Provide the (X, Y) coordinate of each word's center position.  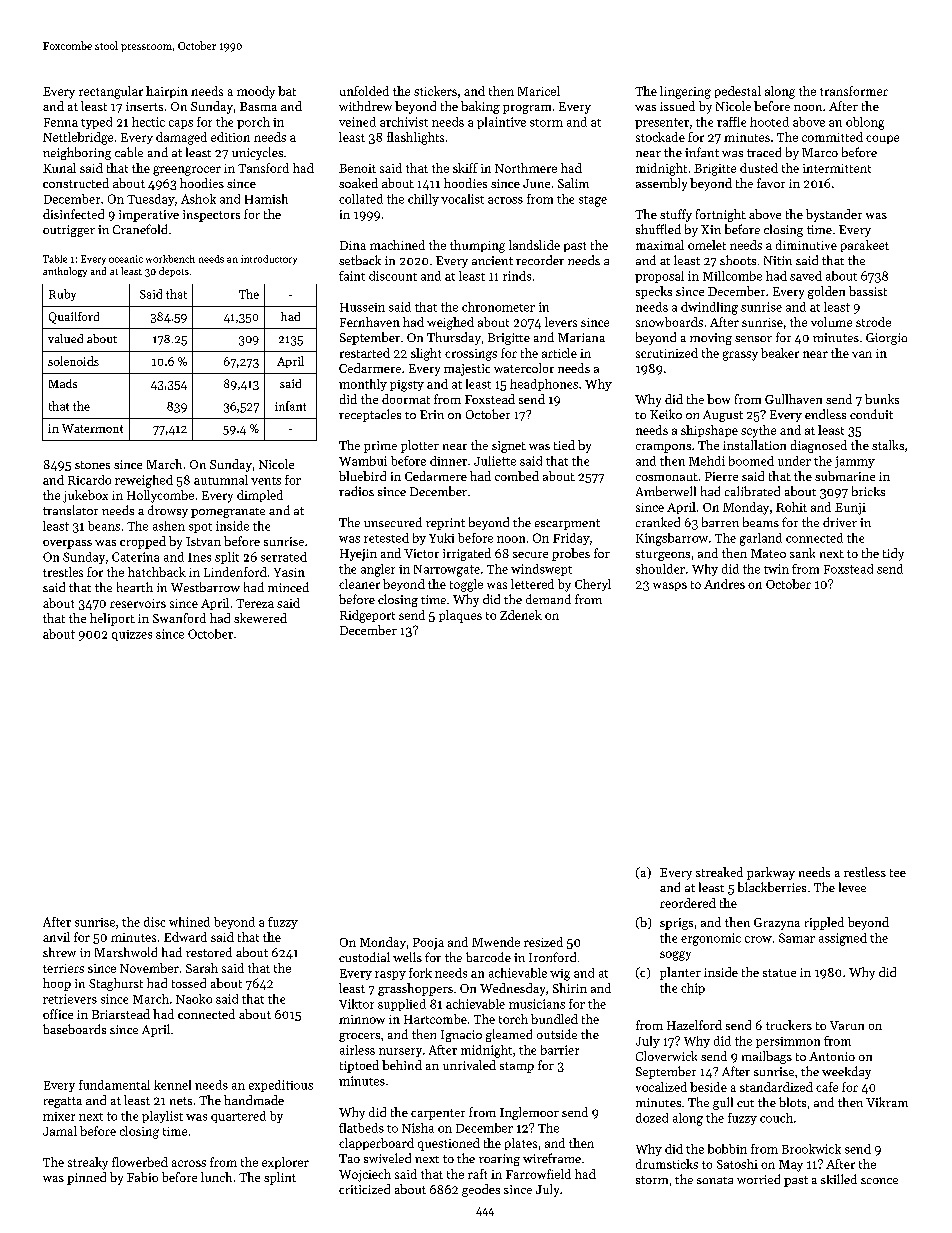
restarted (365, 353)
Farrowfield (538, 1174)
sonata (715, 1180)
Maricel (539, 91)
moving (711, 339)
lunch (216, 1177)
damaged (181, 138)
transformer (854, 91)
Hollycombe (160, 496)
